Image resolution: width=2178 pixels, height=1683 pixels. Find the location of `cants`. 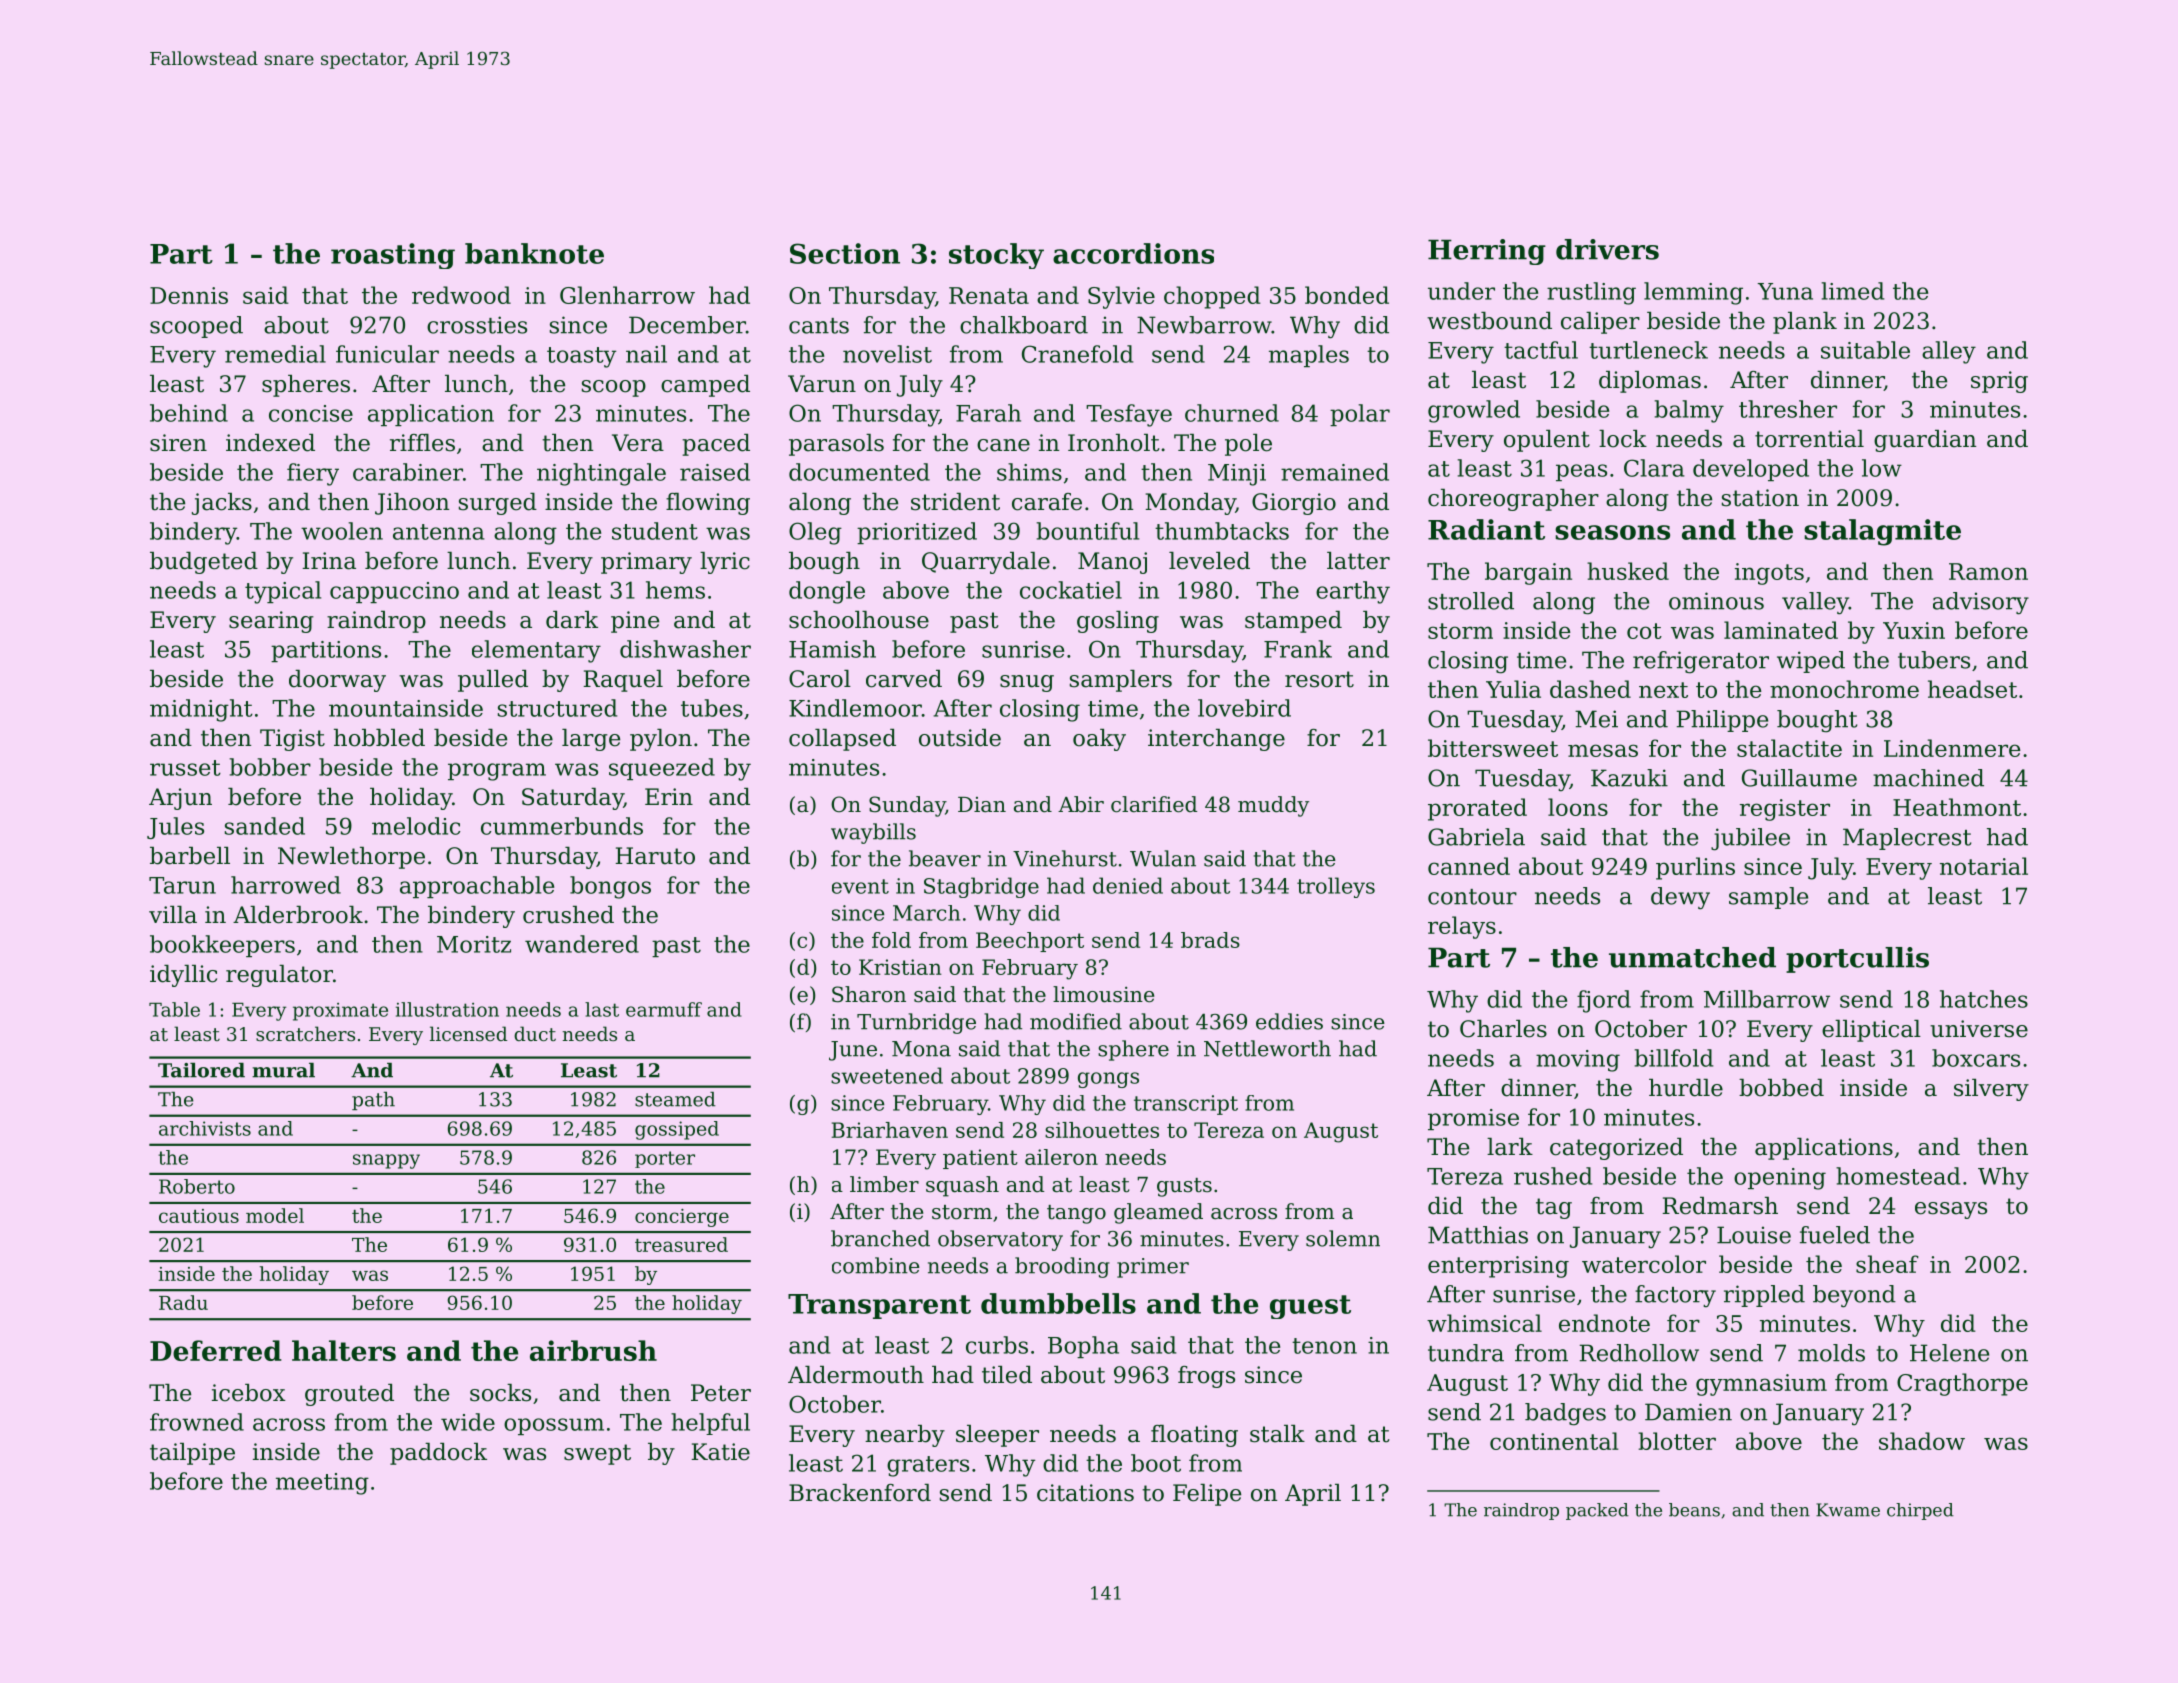

cants is located at coordinates (819, 326).
